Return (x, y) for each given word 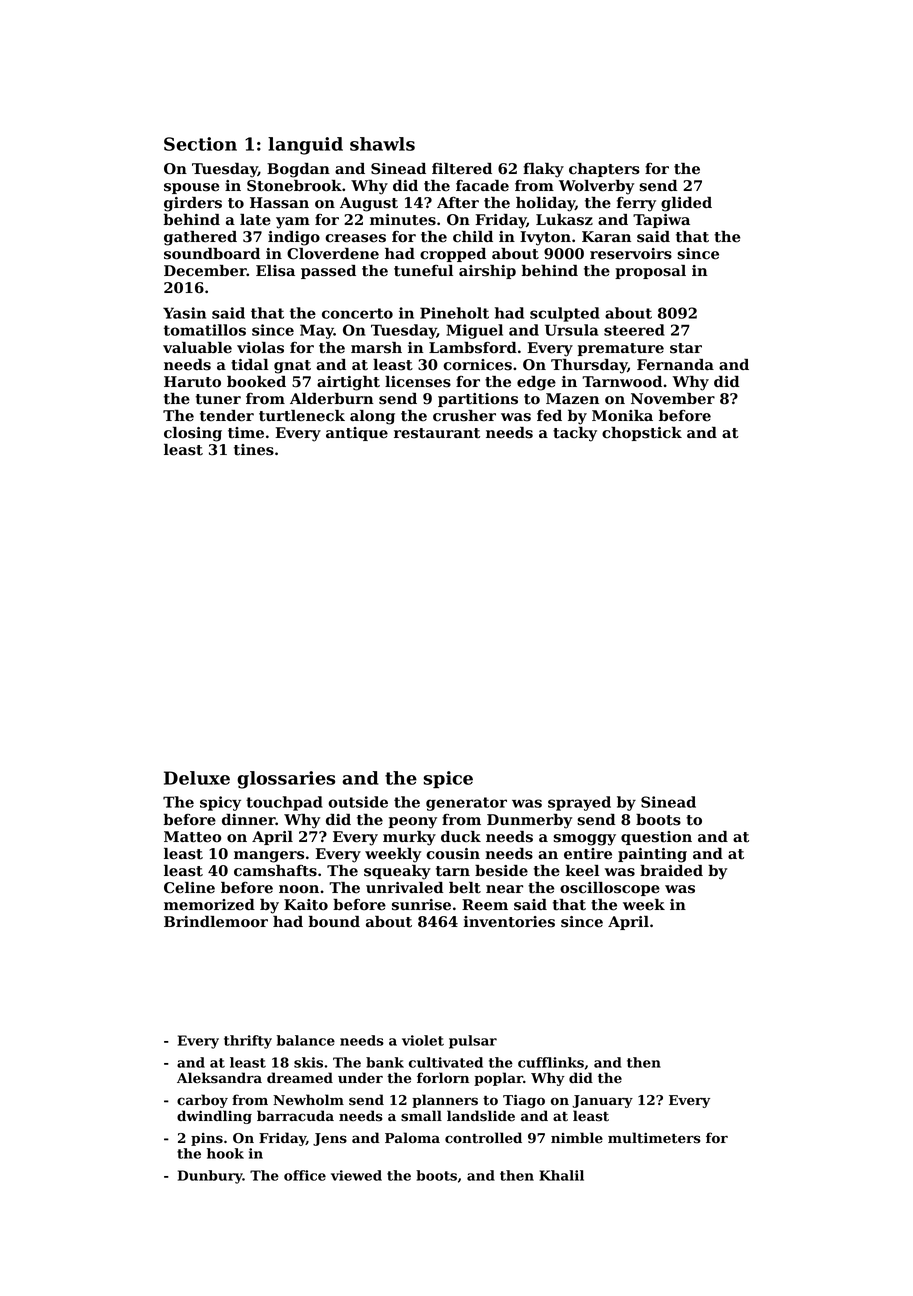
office (305, 1175)
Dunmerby (529, 821)
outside (358, 802)
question (656, 838)
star (686, 348)
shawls (382, 144)
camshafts (275, 871)
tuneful (423, 271)
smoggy (584, 840)
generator (466, 804)
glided (686, 204)
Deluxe (197, 778)
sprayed (579, 803)
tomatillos (205, 330)
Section (200, 144)
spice (448, 779)
